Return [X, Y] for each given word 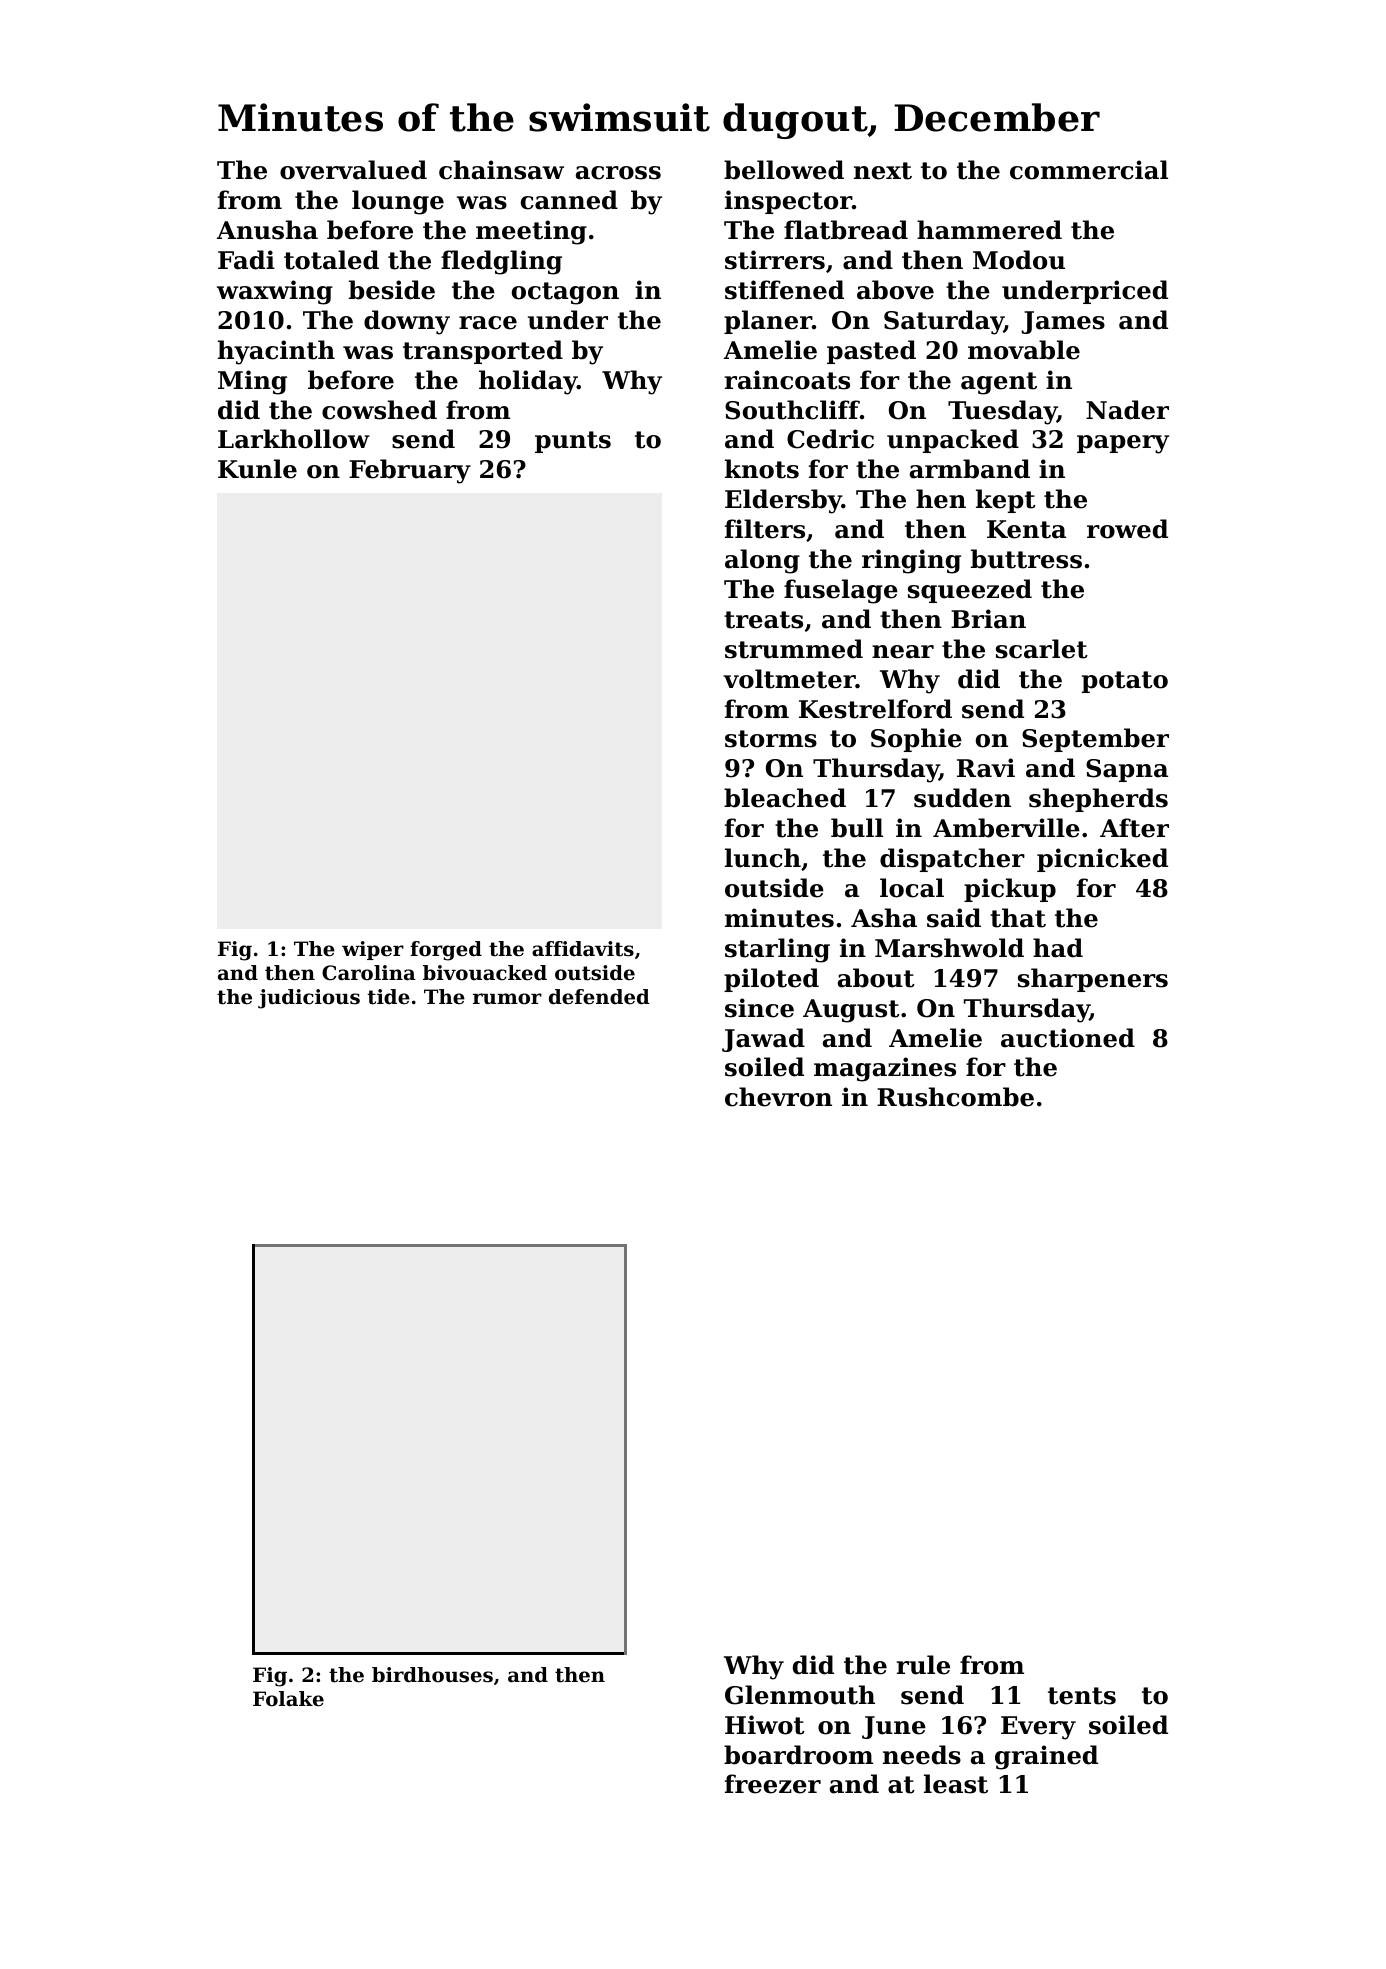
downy [407, 322]
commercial [1089, 170]
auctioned [1068, 1038]
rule [923, 1665]
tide [389, 997]
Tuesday [1002, 412]
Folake [288, 1699]
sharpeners [1093, 980]
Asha [884, 918]
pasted [871, 352]
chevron [778, 1097]
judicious [309, 999]
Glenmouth [800, 1695]
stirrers [775, 260]
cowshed [379, 410]
